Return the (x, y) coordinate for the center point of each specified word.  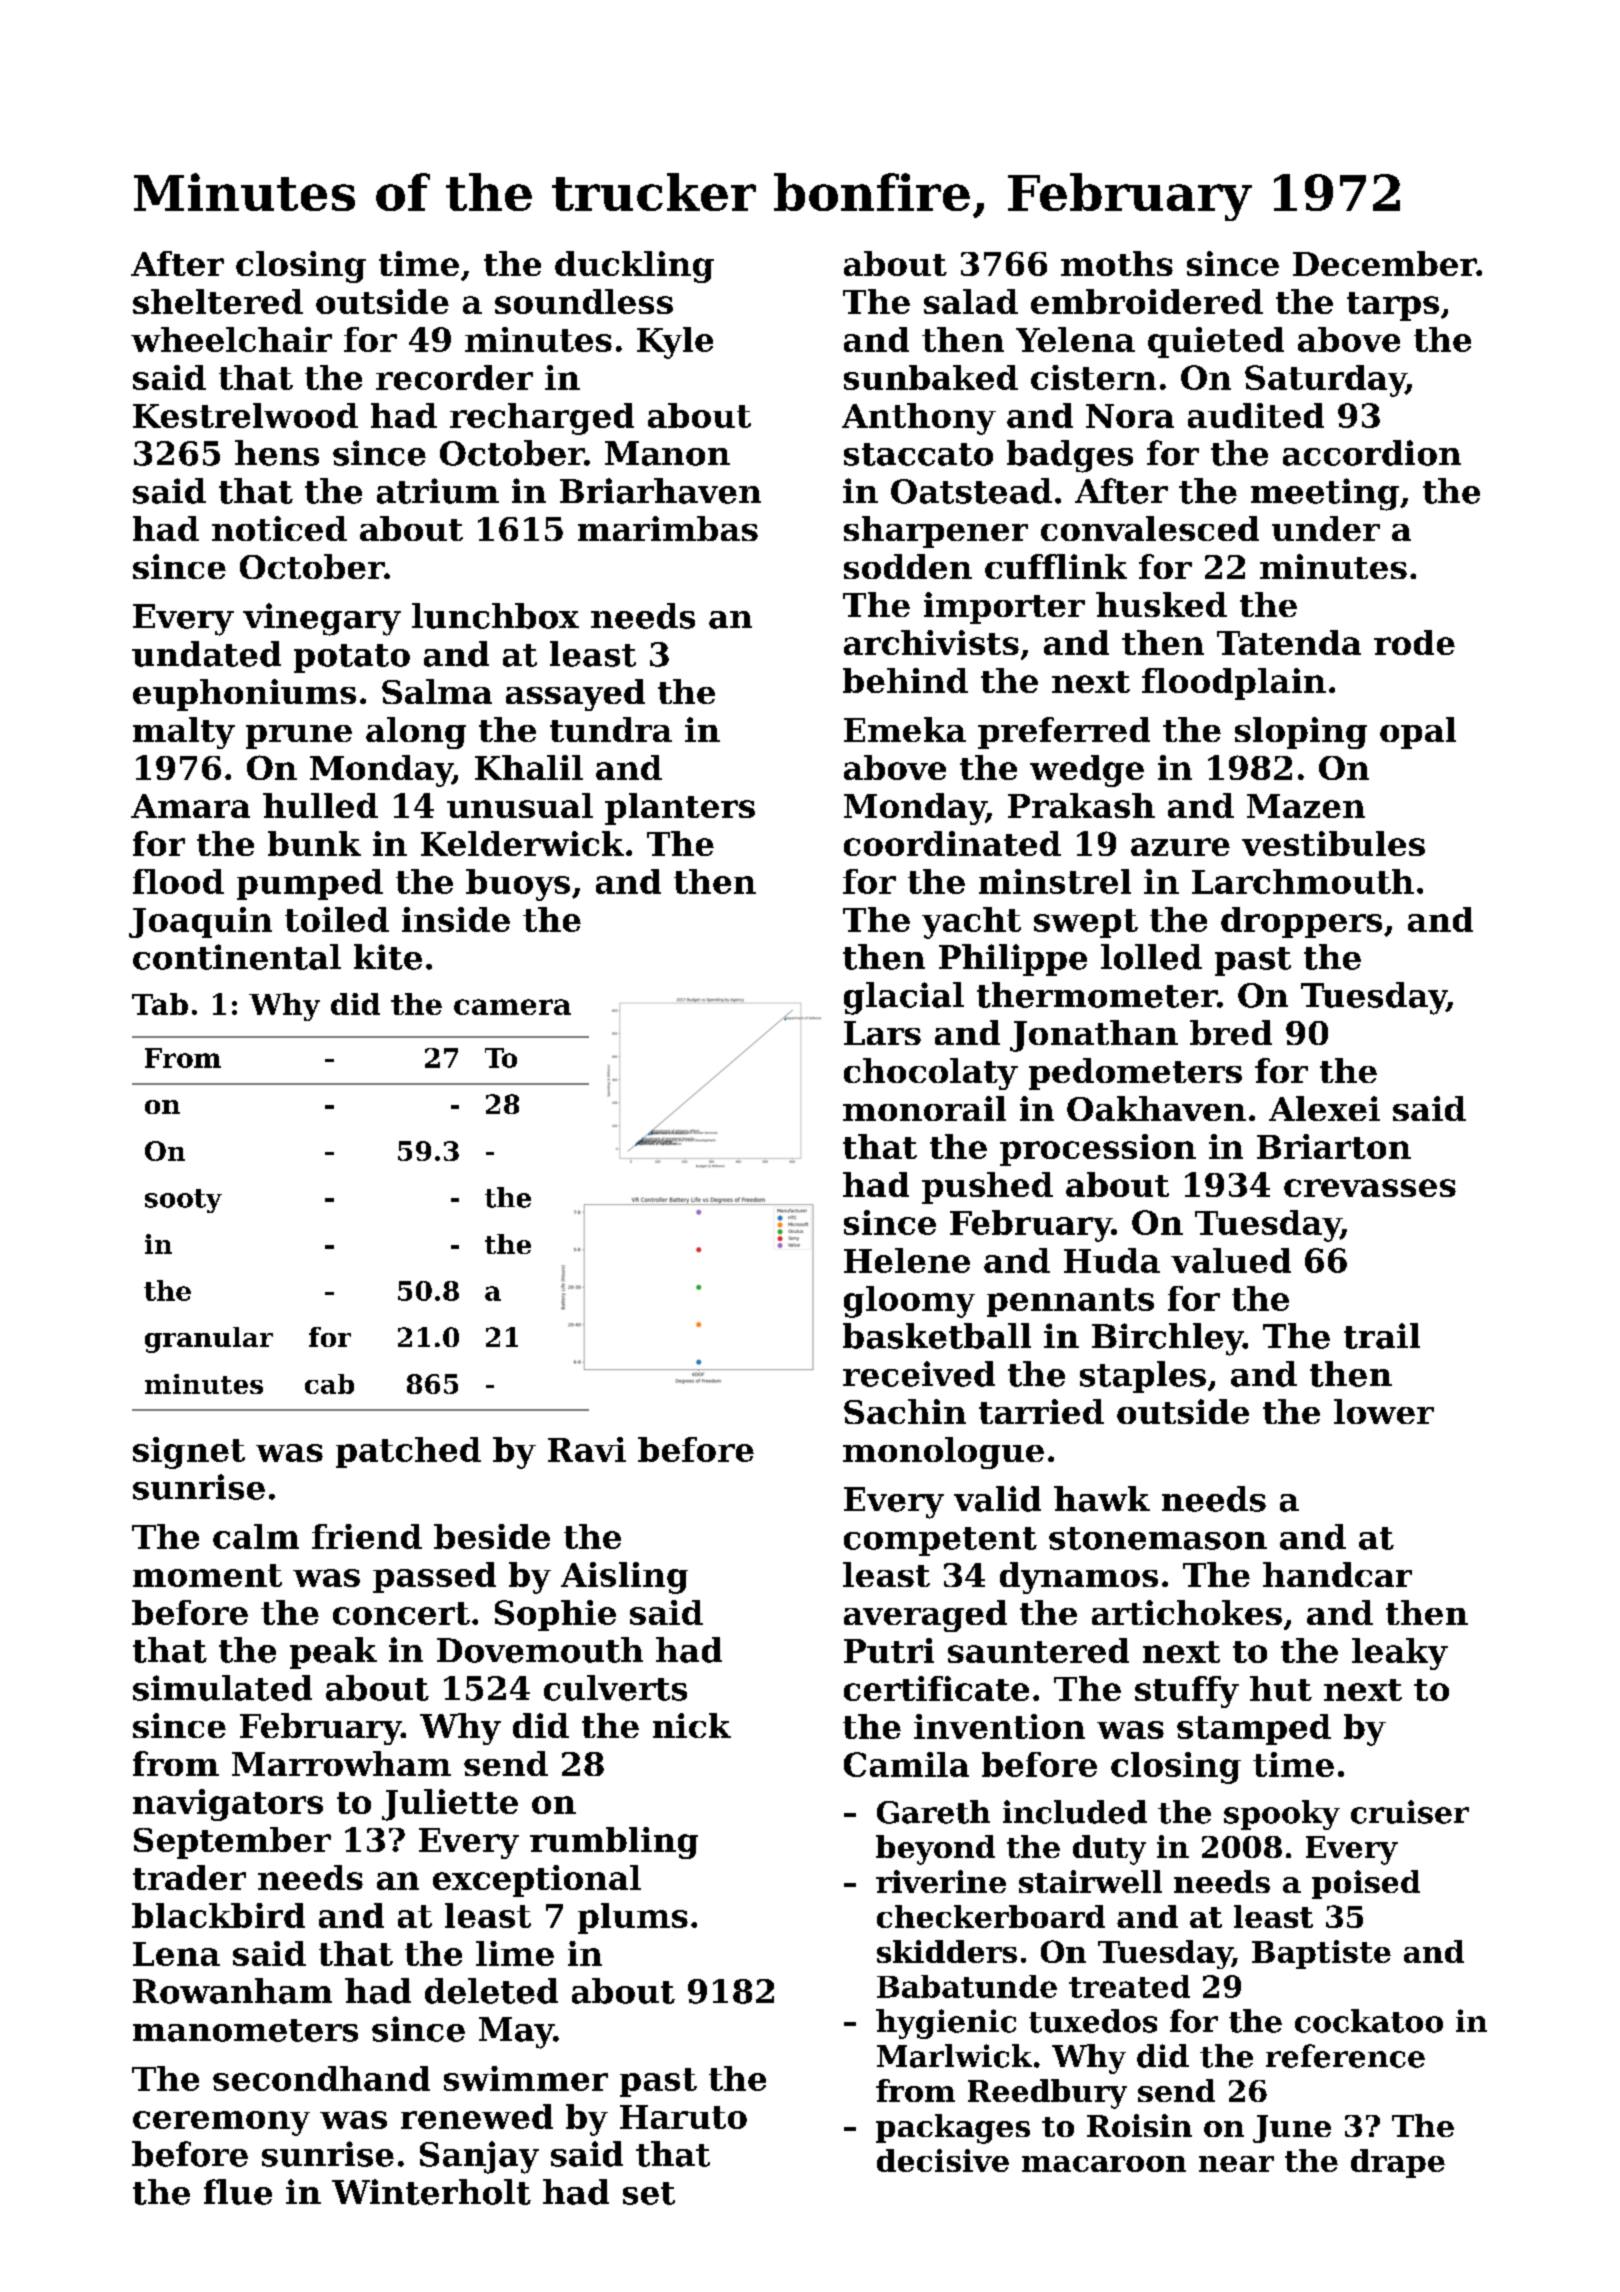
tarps (1393, 306)
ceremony (221, 2123)
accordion (1372, 453)
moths (1117, 263)
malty (184, 733)
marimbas (668, 528)
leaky (1400, 1654)
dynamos (1079, 1578)
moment (207, 1575)
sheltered (218, 301)
